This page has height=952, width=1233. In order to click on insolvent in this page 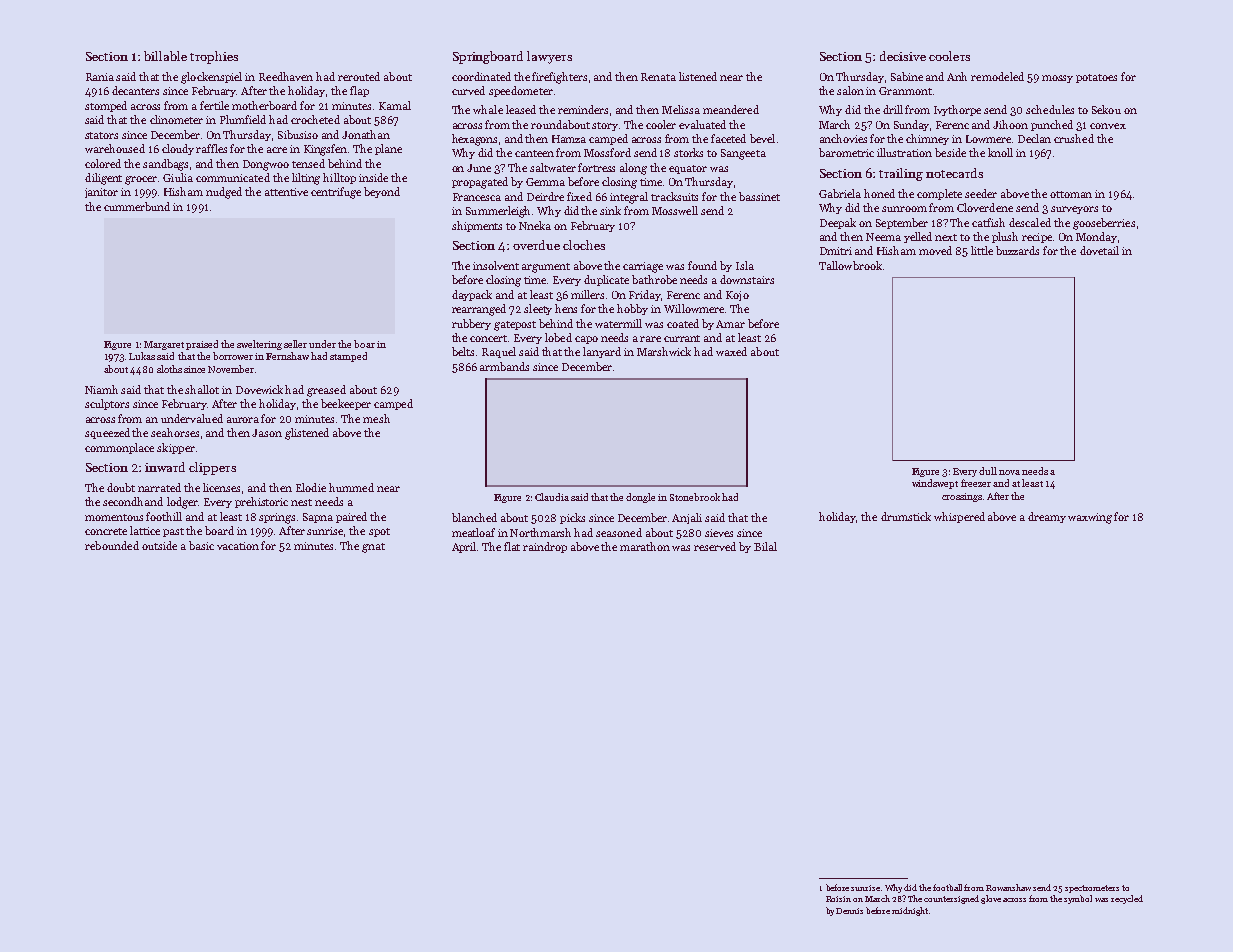, I will do `click(496, 265)`.
